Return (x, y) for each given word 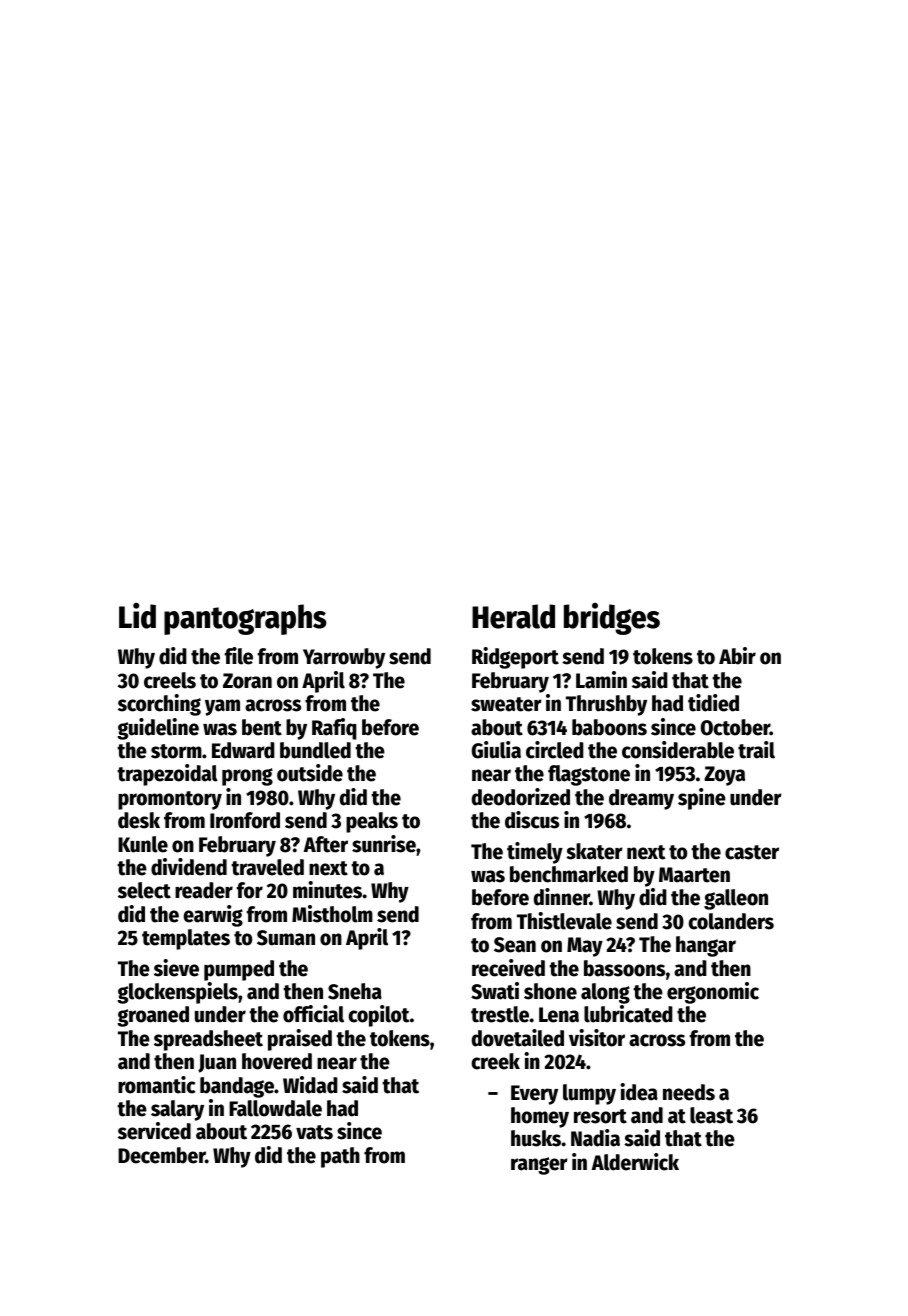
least (711, 1115)
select (144, 890)
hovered (277, 1061)
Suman (286, 938)
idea (639, 1092)
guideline (158, 729)
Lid (137, 616)
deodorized (521, 797)
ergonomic (713, 993)
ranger (539, 1166)
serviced (154, 1131)
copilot (379, 1016)
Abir (737, 656)
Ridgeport (515, 658)
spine (702, 799)
